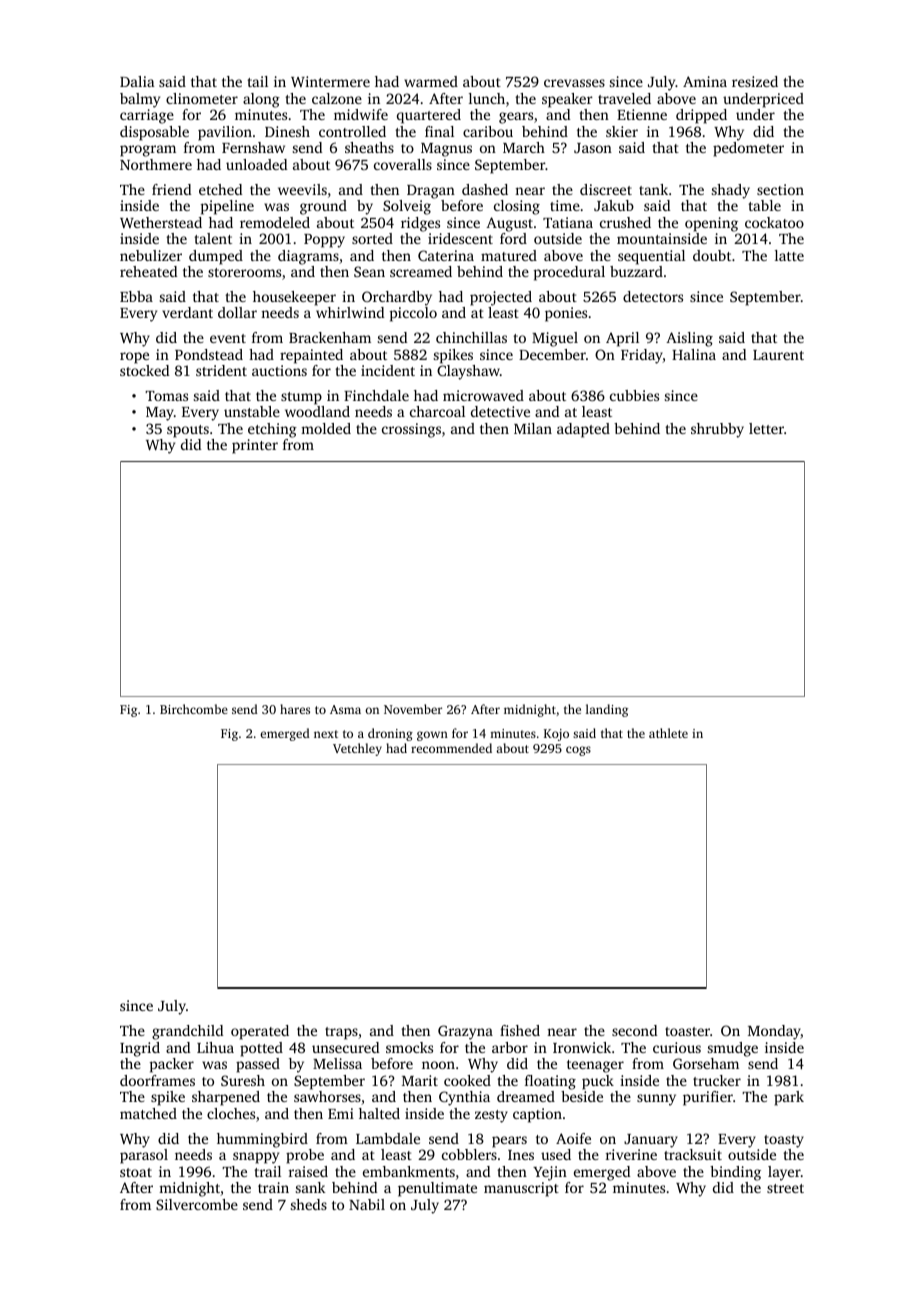 This image has width=924, height=1308. I want to click on traps, so click(341, 1033).
